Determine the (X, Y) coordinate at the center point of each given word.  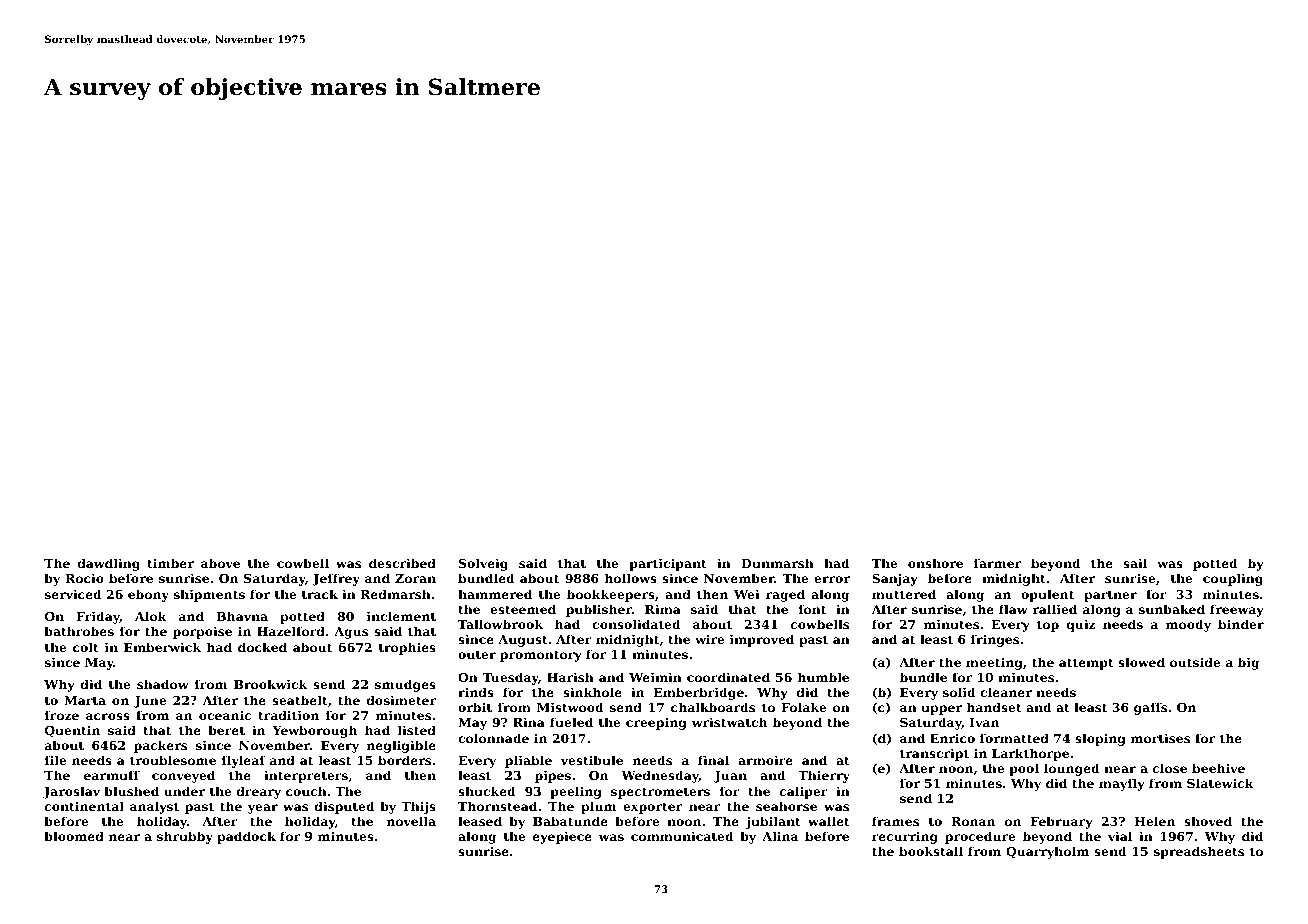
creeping (656, 723)
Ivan (984, 722)
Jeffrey (336, 579)
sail (1135, 563)
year (263, 809)
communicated (682, 836)
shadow (163, 684)
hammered (495, 594)
